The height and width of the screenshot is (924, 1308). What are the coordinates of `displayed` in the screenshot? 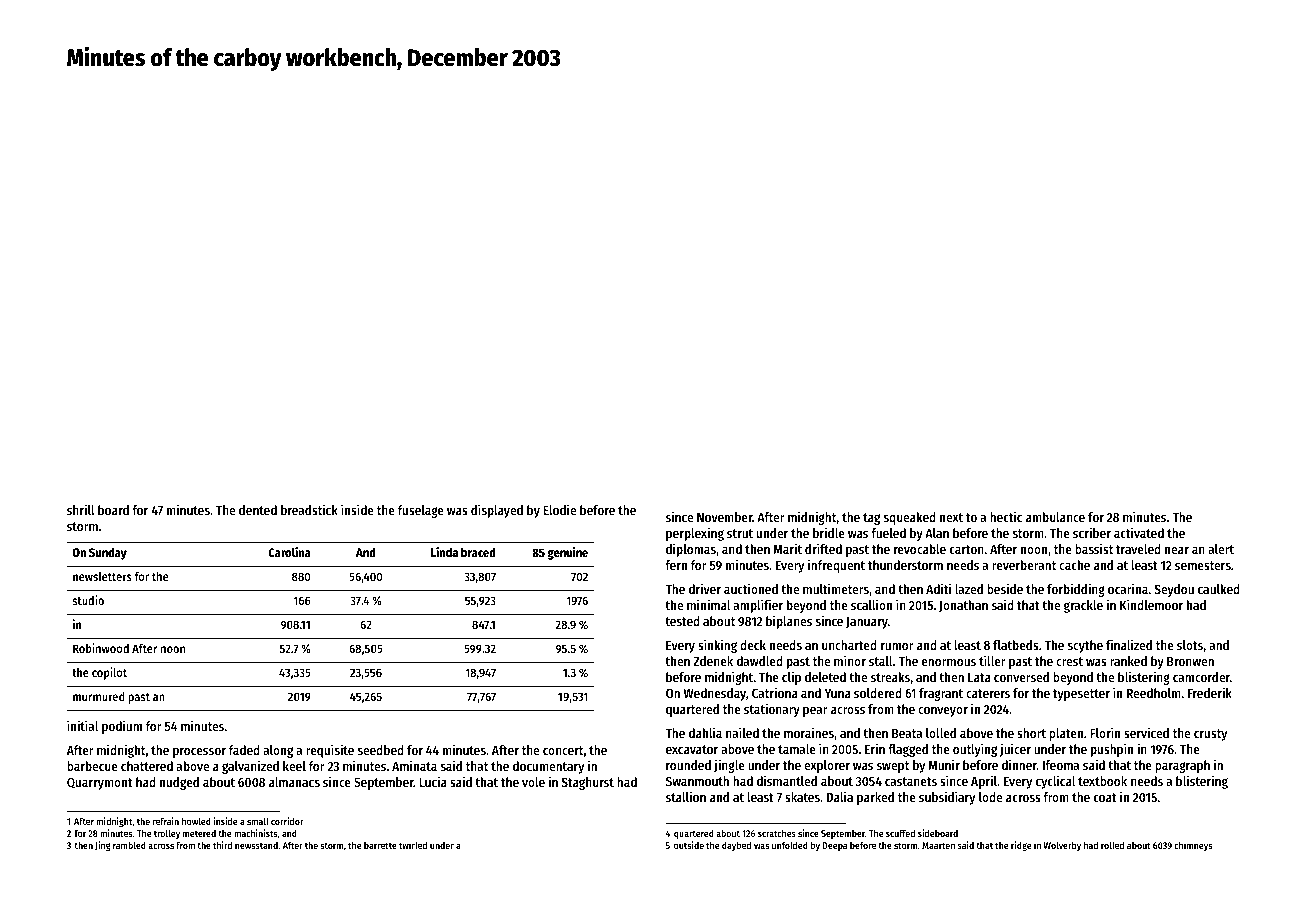 It's located at (497, 511).
